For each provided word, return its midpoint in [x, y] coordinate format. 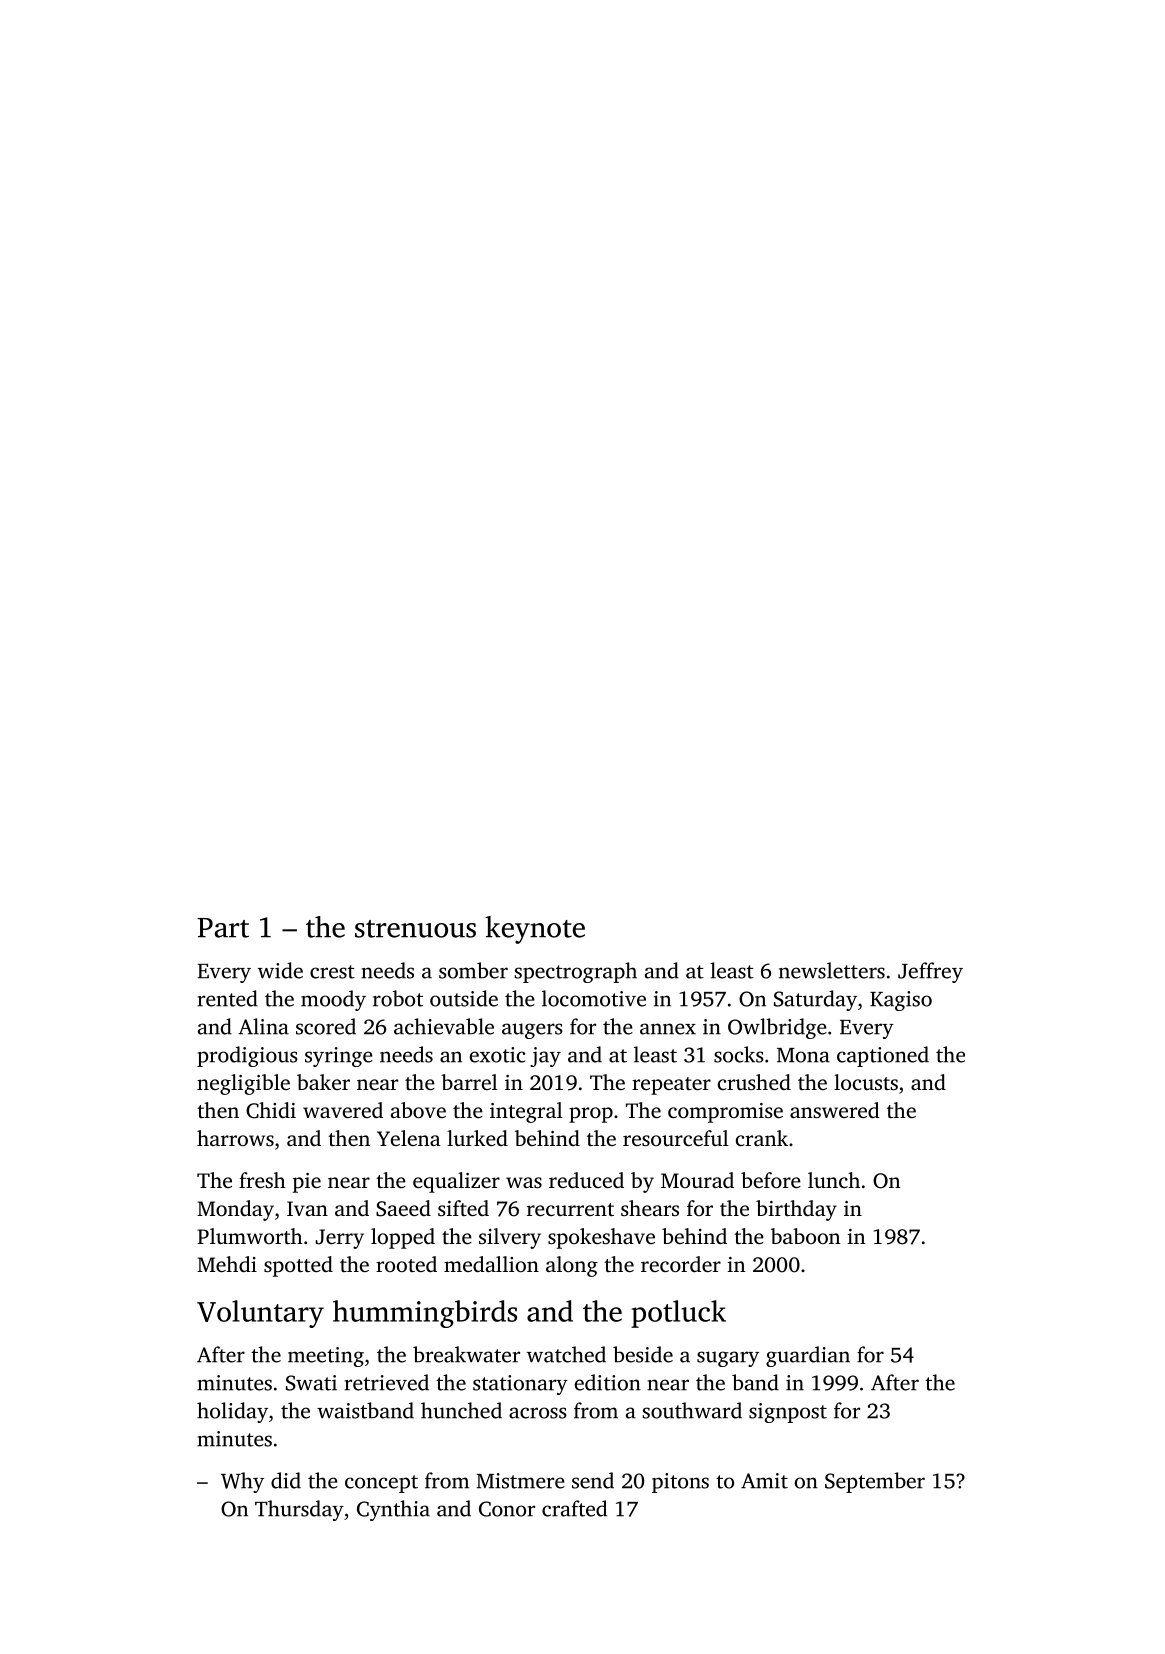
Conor [507, 1509]
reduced [586, 1180]
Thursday [299, 1510]
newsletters [832, 970]
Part [223, 928]
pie [307, 1183]
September [875, 1482]
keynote [535, 930]
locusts [866, 1082]
